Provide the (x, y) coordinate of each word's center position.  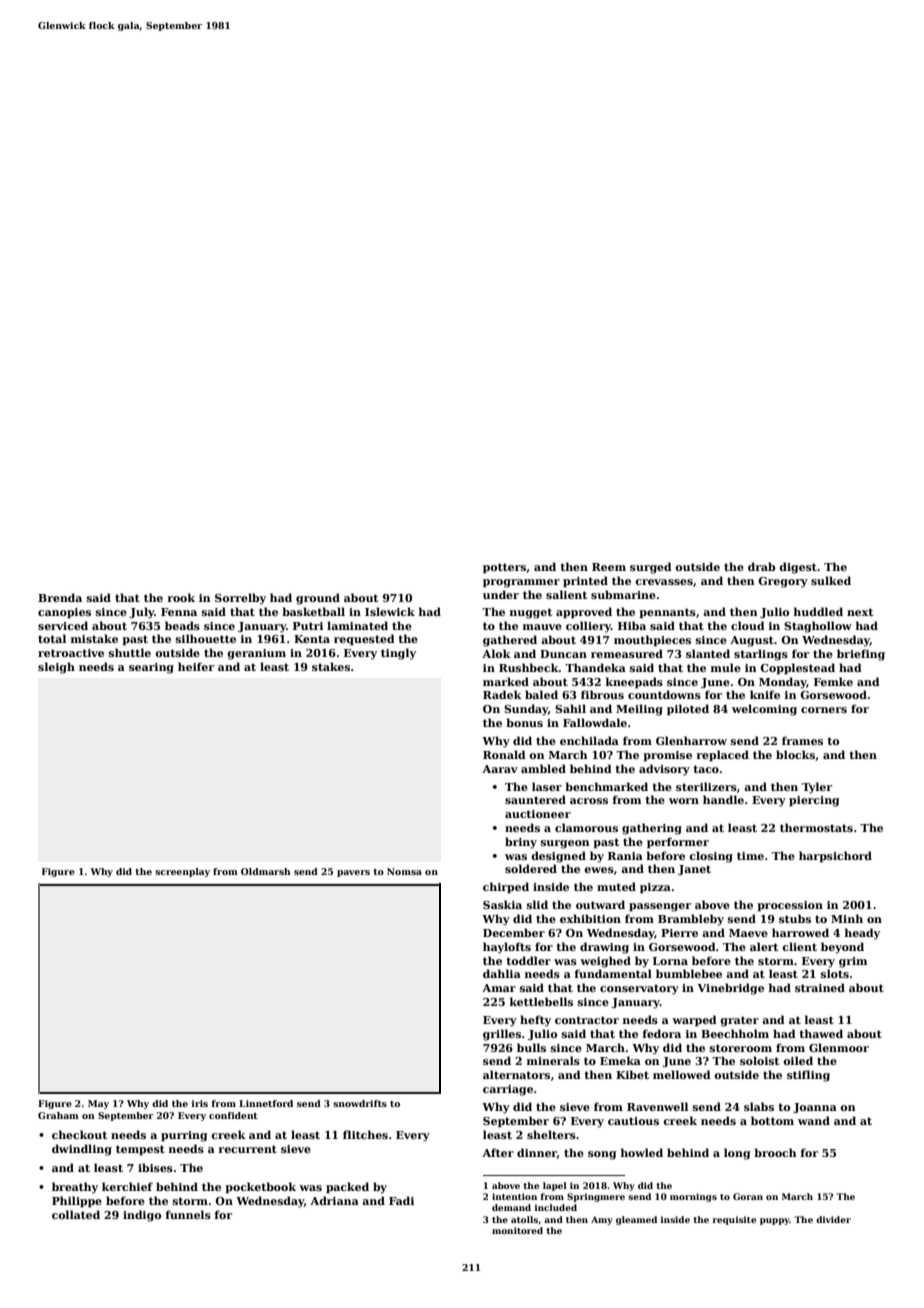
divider (833, 1219)
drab (761, 566)
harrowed (800, 932)
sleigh (56, 668)
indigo (142, 1216)
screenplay (182, 872)
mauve (542, 627)
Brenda (60, 597)
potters (504, 568)
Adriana (334, 1200)
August (752, 641)
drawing (604, 948)
